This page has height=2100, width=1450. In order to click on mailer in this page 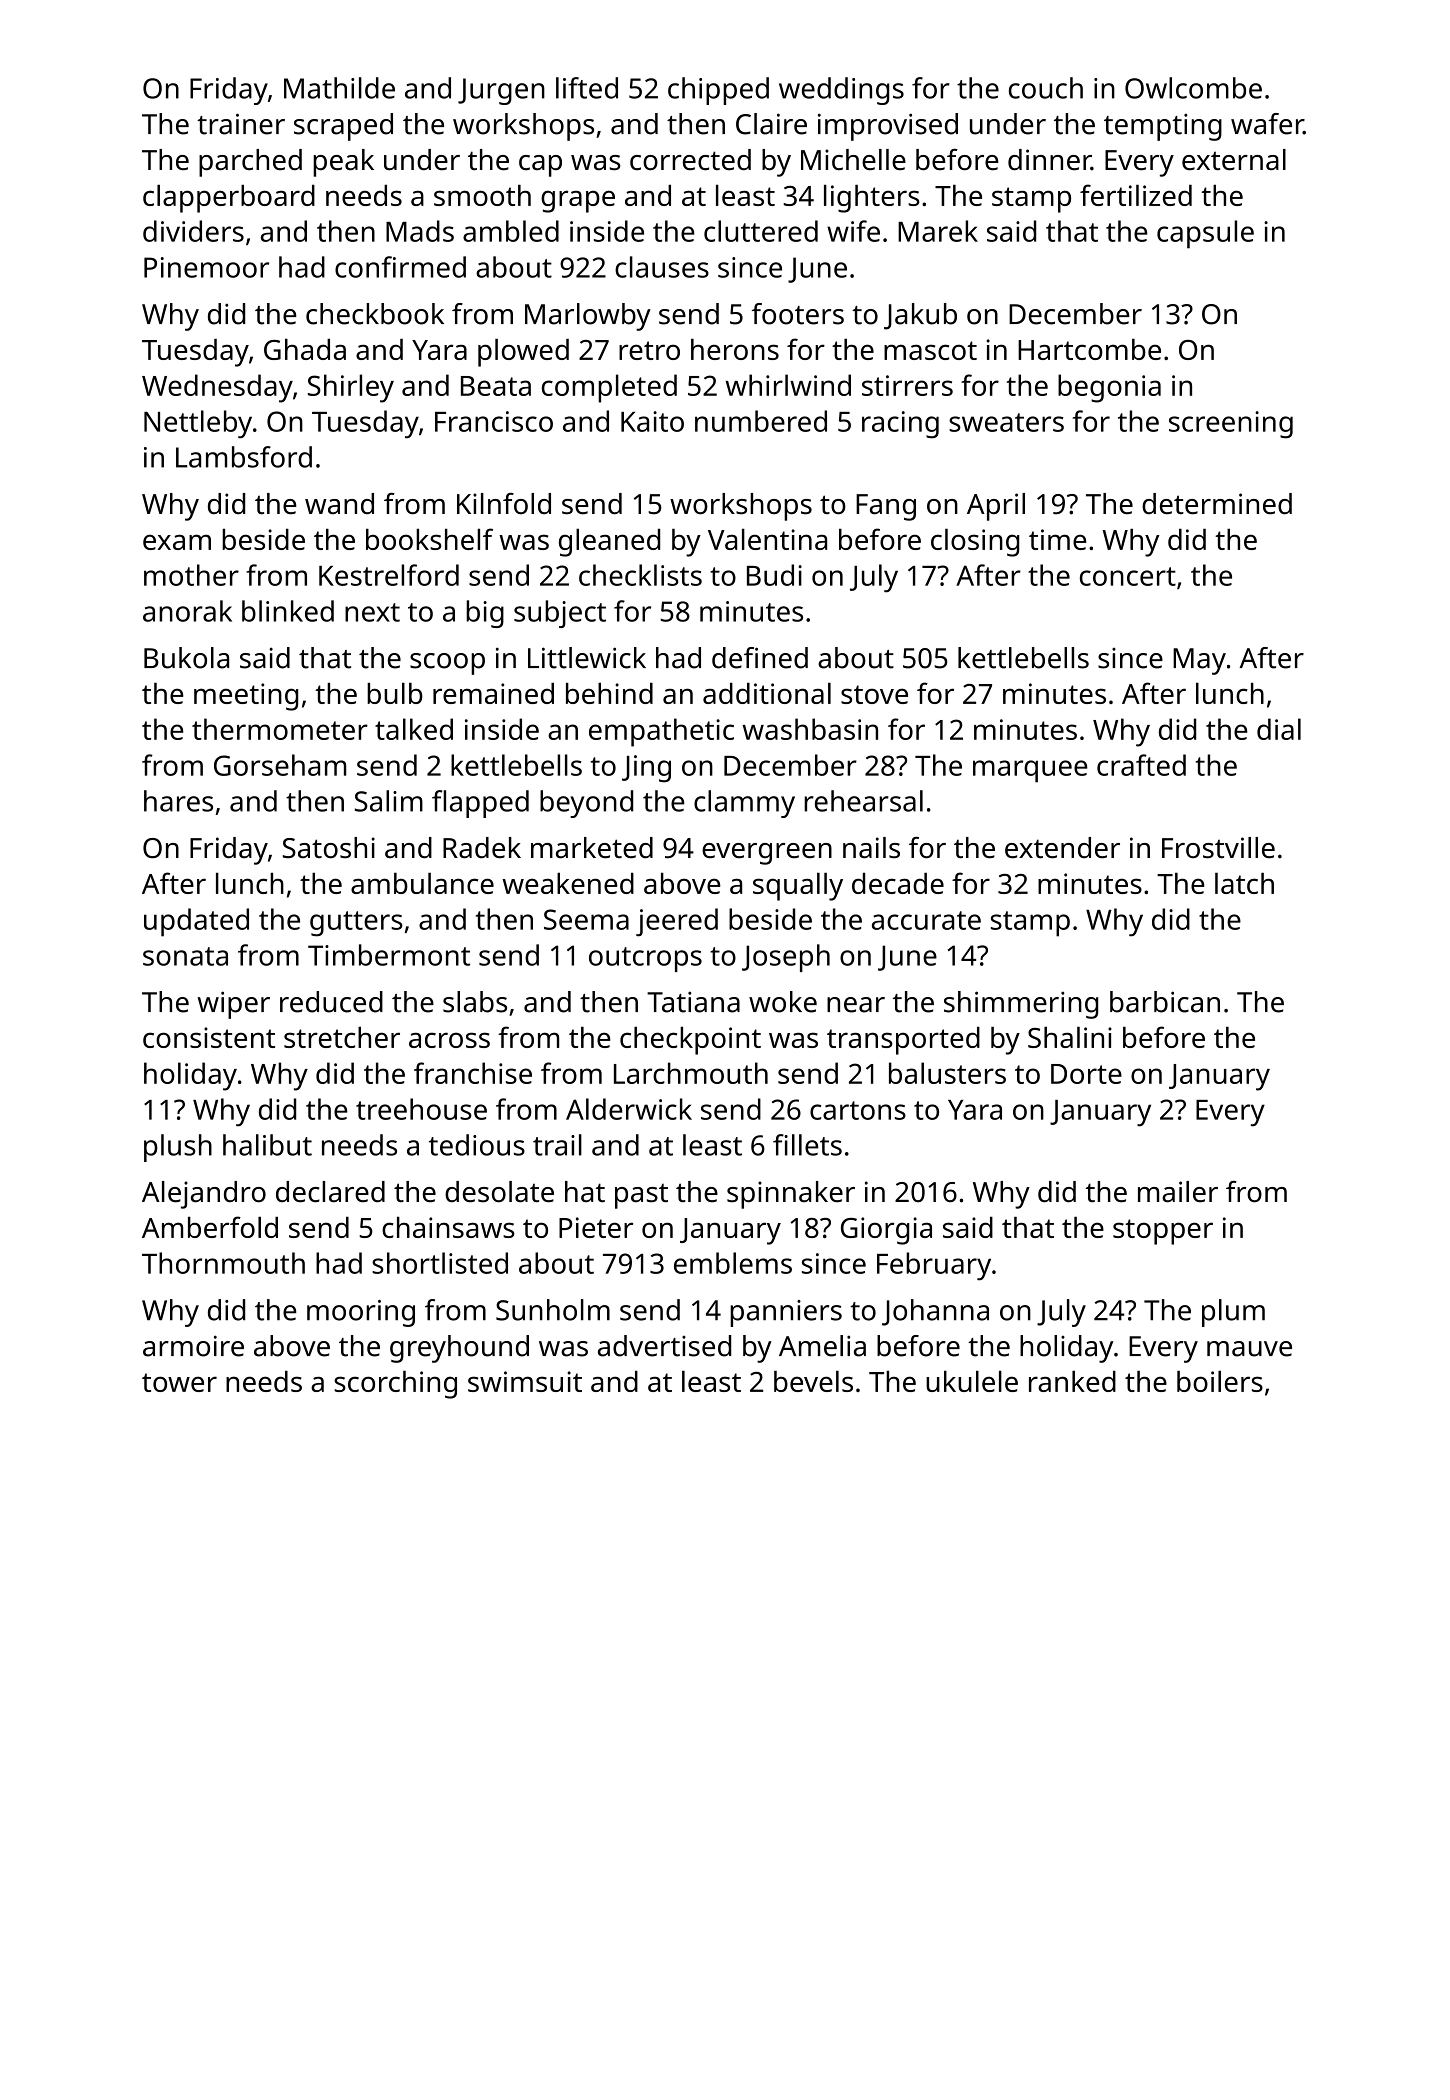, I will do `click(1178, 1192)`.
